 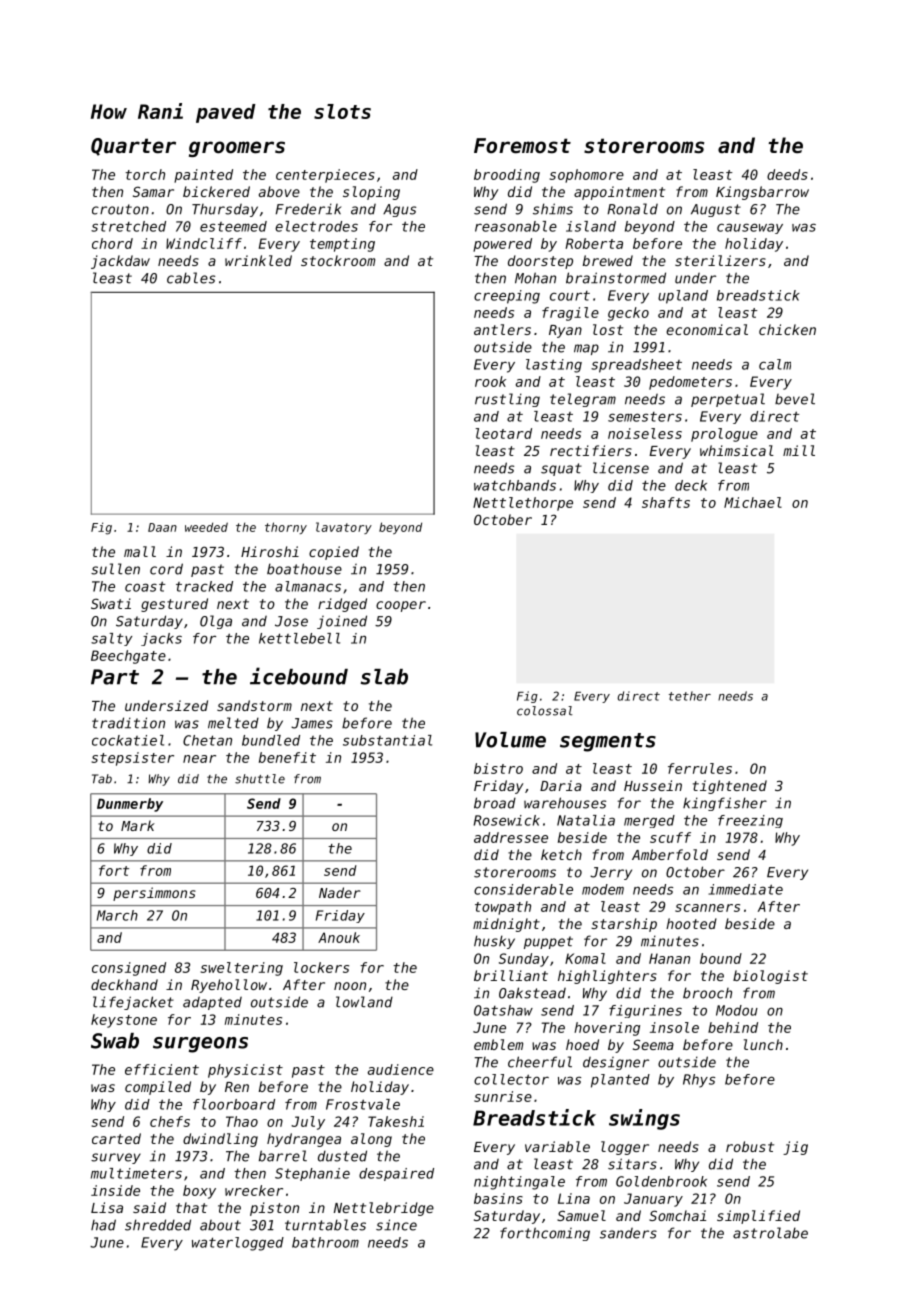 What do you see at coordinates (522, 146) in the image?
I see `Foremost` at bounding box center [522, 146].
